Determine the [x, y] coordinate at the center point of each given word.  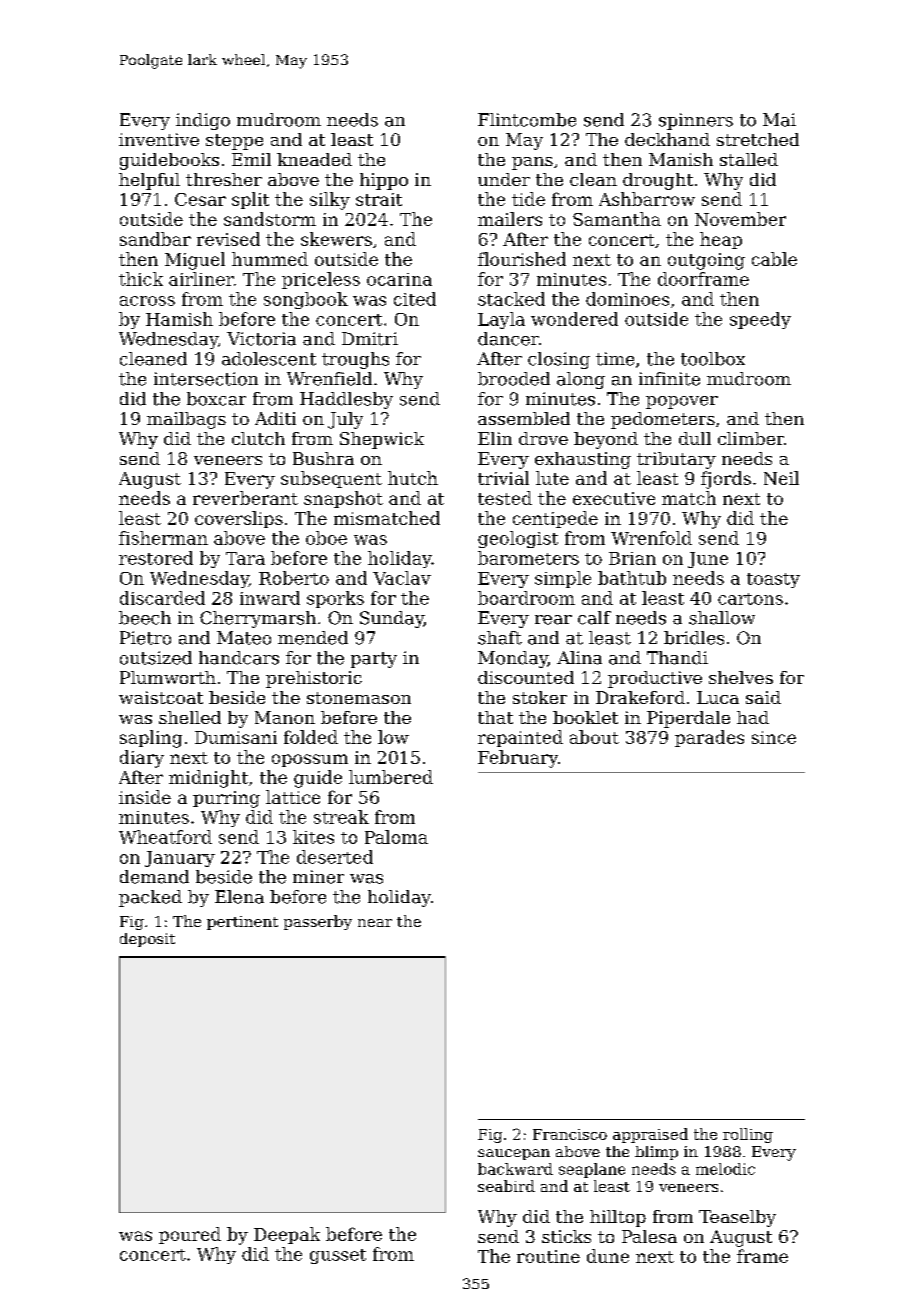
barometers [528, 558]
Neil [781, 478]
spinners [696, 121]
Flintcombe [527, 120]
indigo [203, 121]
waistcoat [161, 697]
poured [190, 1235]
